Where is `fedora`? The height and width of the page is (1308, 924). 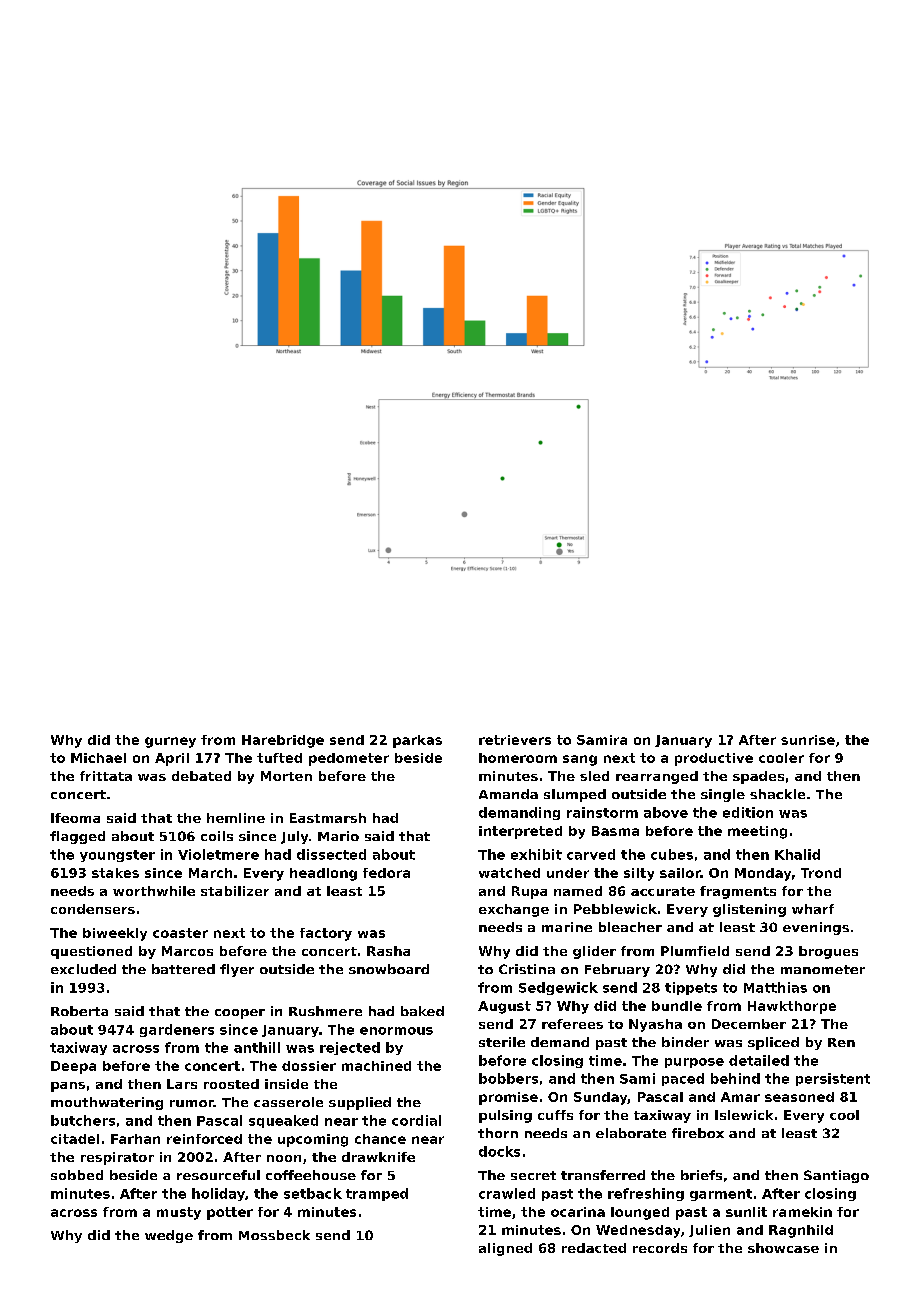
fedora is located at coordinates (386, 873).
